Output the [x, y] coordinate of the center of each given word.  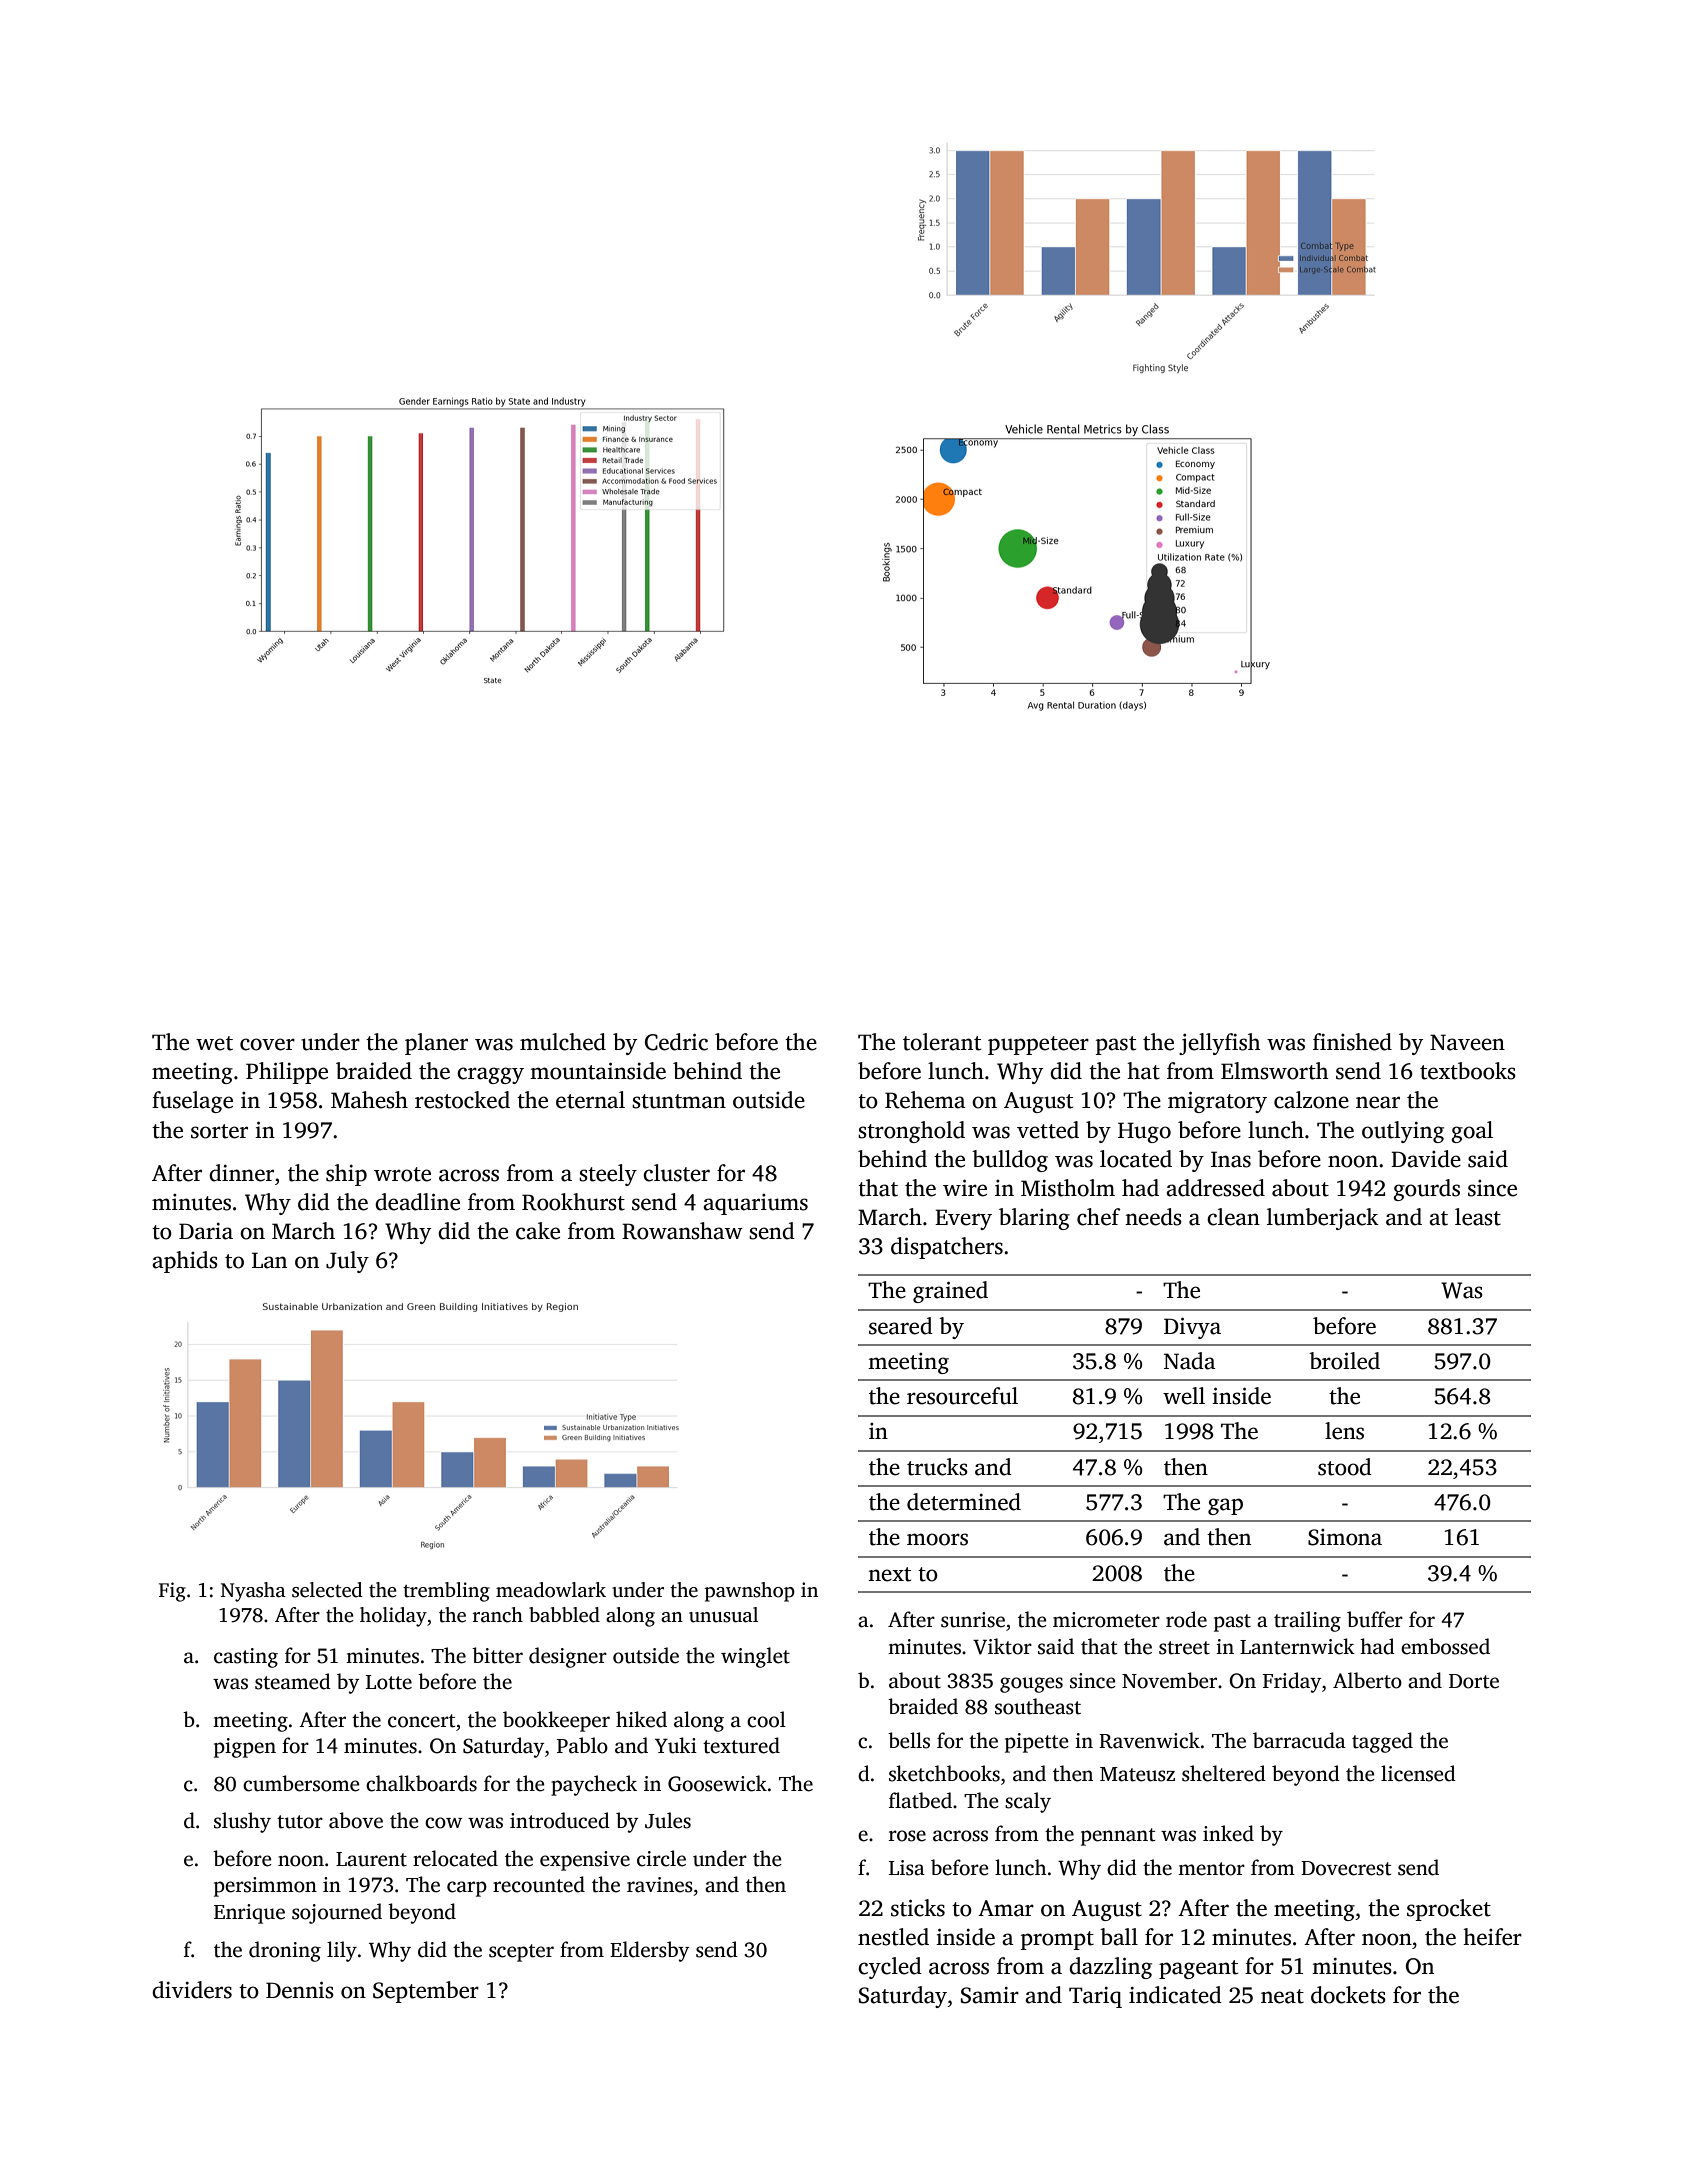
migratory [1217, 1102]
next [889, 1574]
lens [1344, 1431]
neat [1282, 1996]
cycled [890, 1968]
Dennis [300, 1990]
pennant [1118, 1837]
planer [436, 1044]
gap [1225, 1506]
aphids [185, 1262]
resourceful [962, 1396]
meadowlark [551, 1590]
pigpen [245, 1748]
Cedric [676, 1042]
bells [909, 1740]
